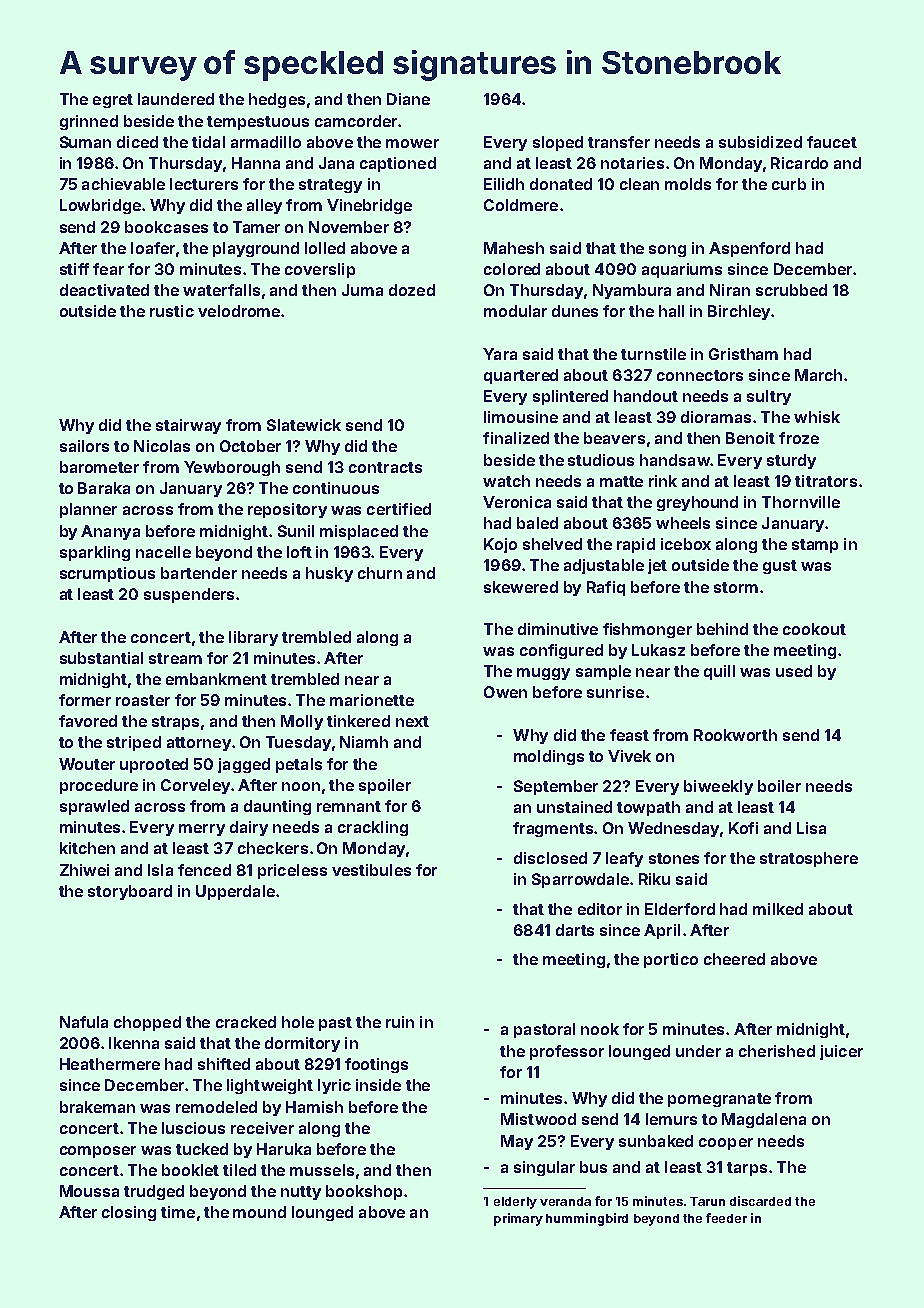 The width and height of the page is (924, 1308). Describe the element at coordinates (811, 828) in the page. I see `Lisa` at that location.
